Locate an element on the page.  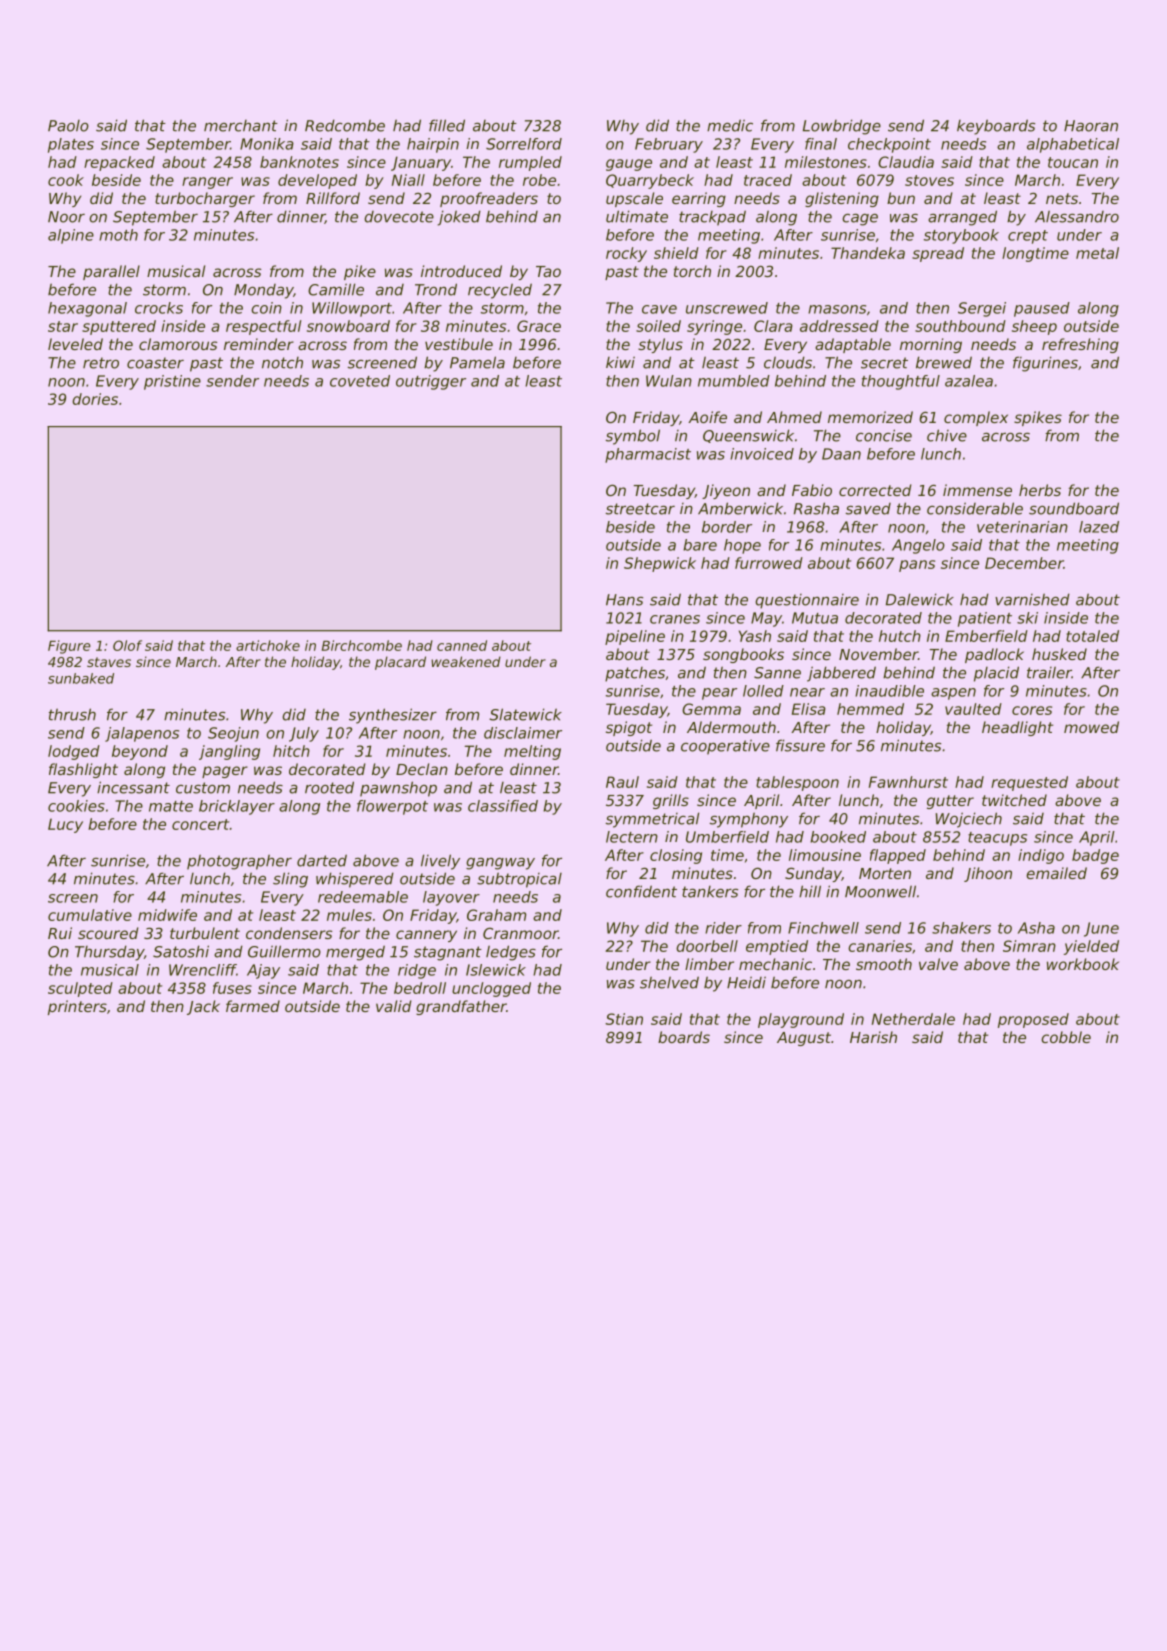
hope is located at coordinates (742, 546).
